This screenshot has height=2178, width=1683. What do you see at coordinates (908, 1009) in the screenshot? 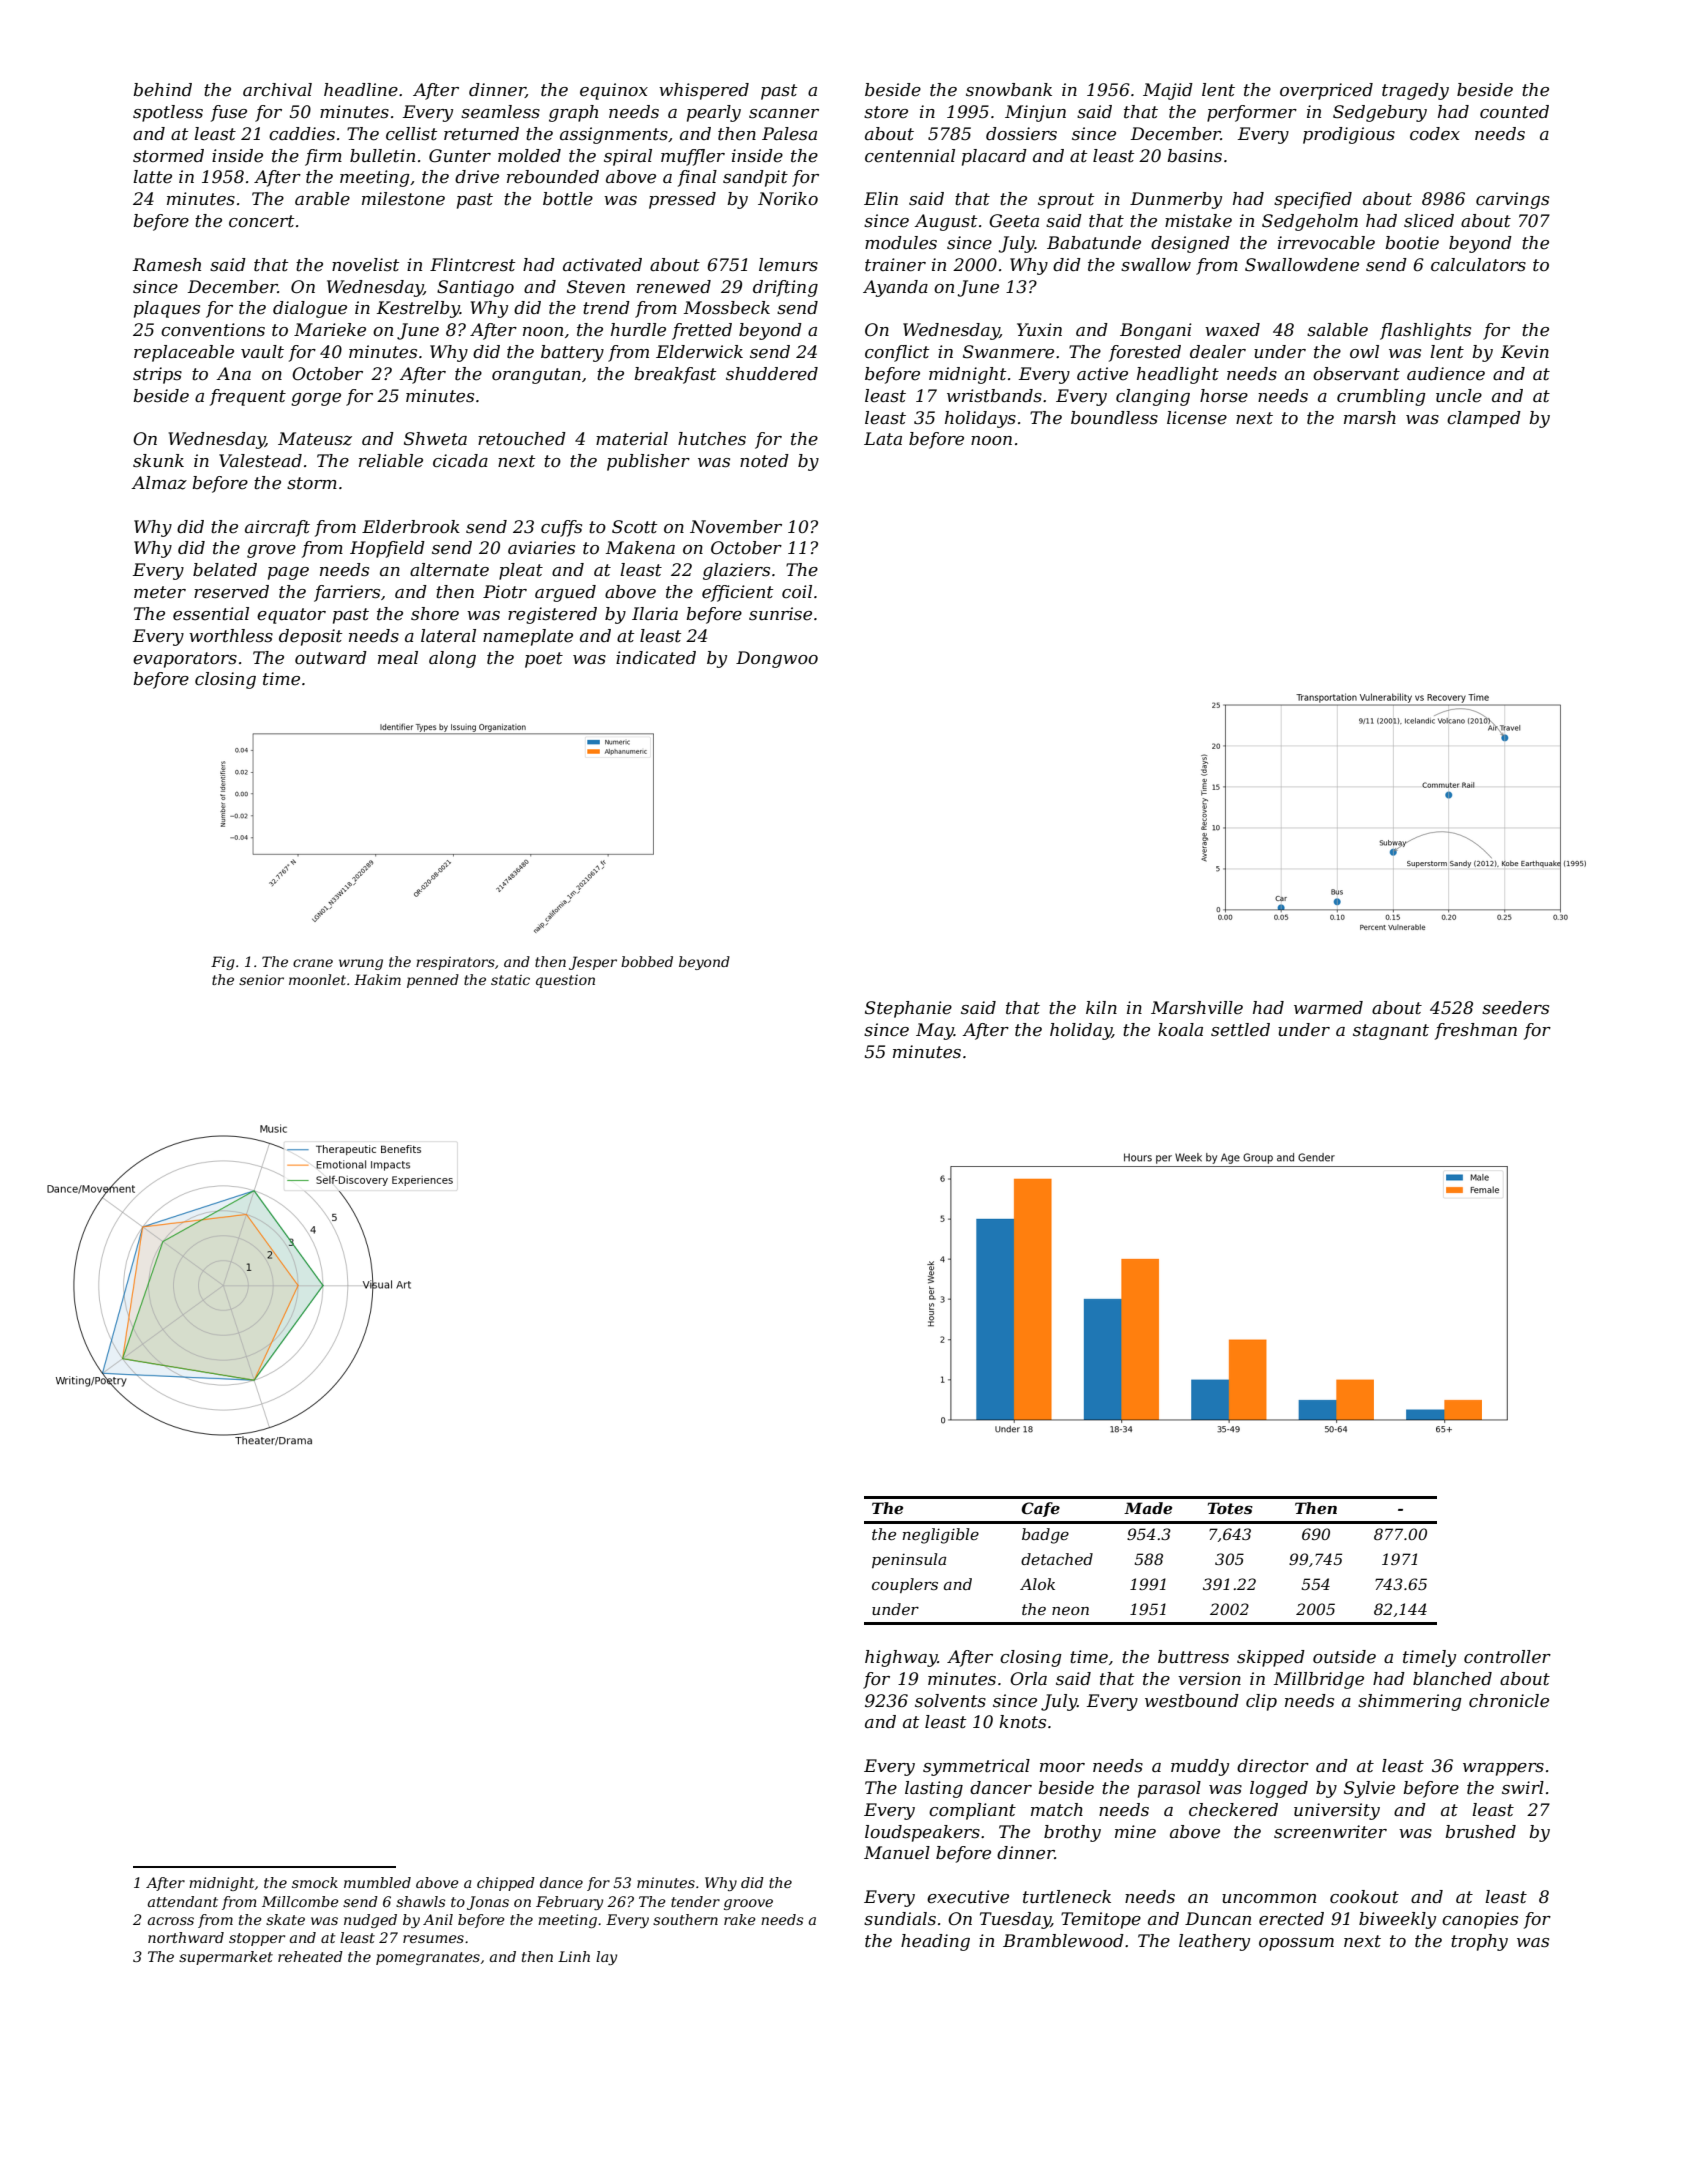
I see `Stephanie` at bounding box center [908, 1009].
